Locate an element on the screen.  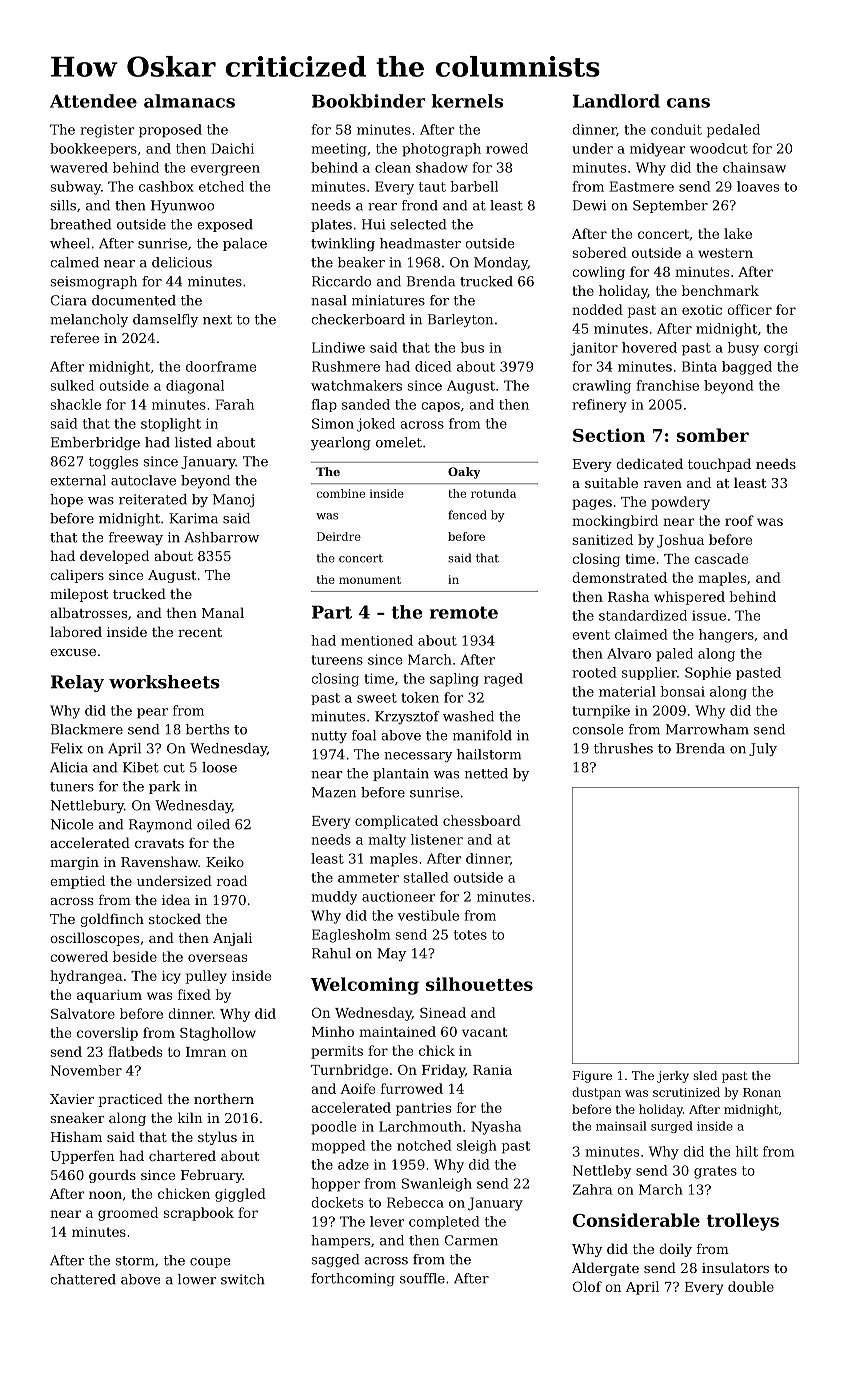
cravats is located at coordinates (159, 843).
